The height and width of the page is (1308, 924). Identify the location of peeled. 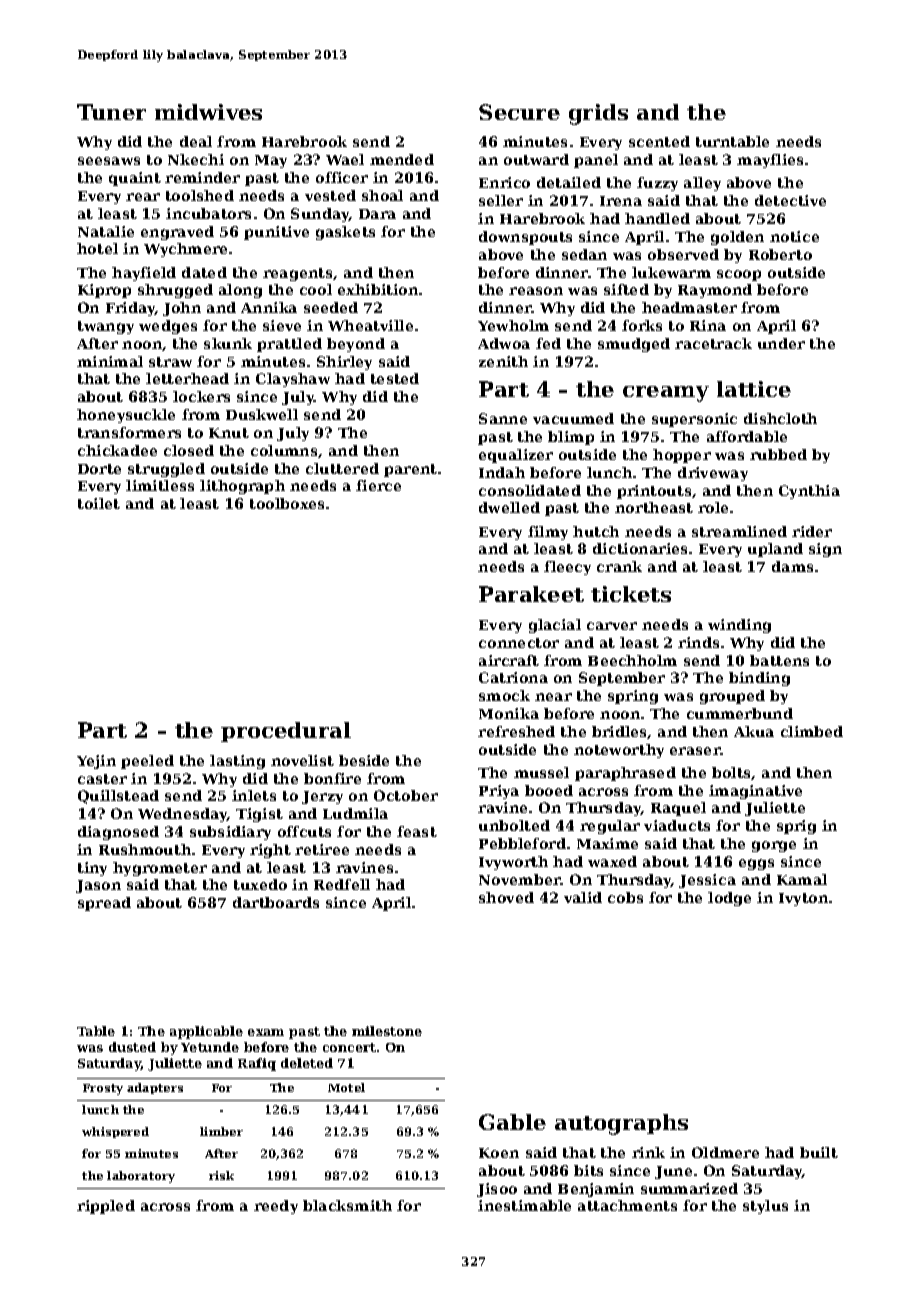
(147, 762).
